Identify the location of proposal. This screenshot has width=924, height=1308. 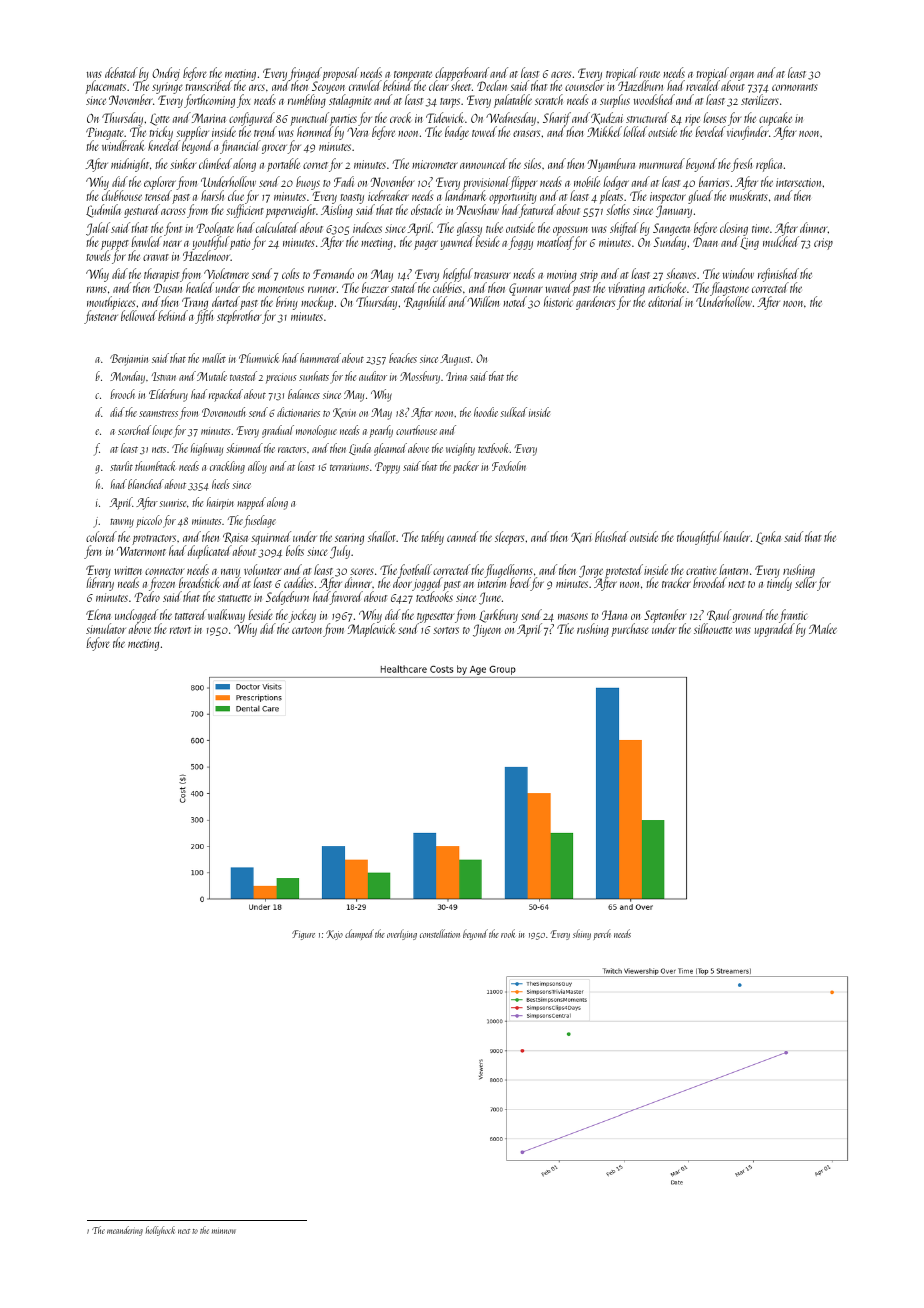
(340, 74).
